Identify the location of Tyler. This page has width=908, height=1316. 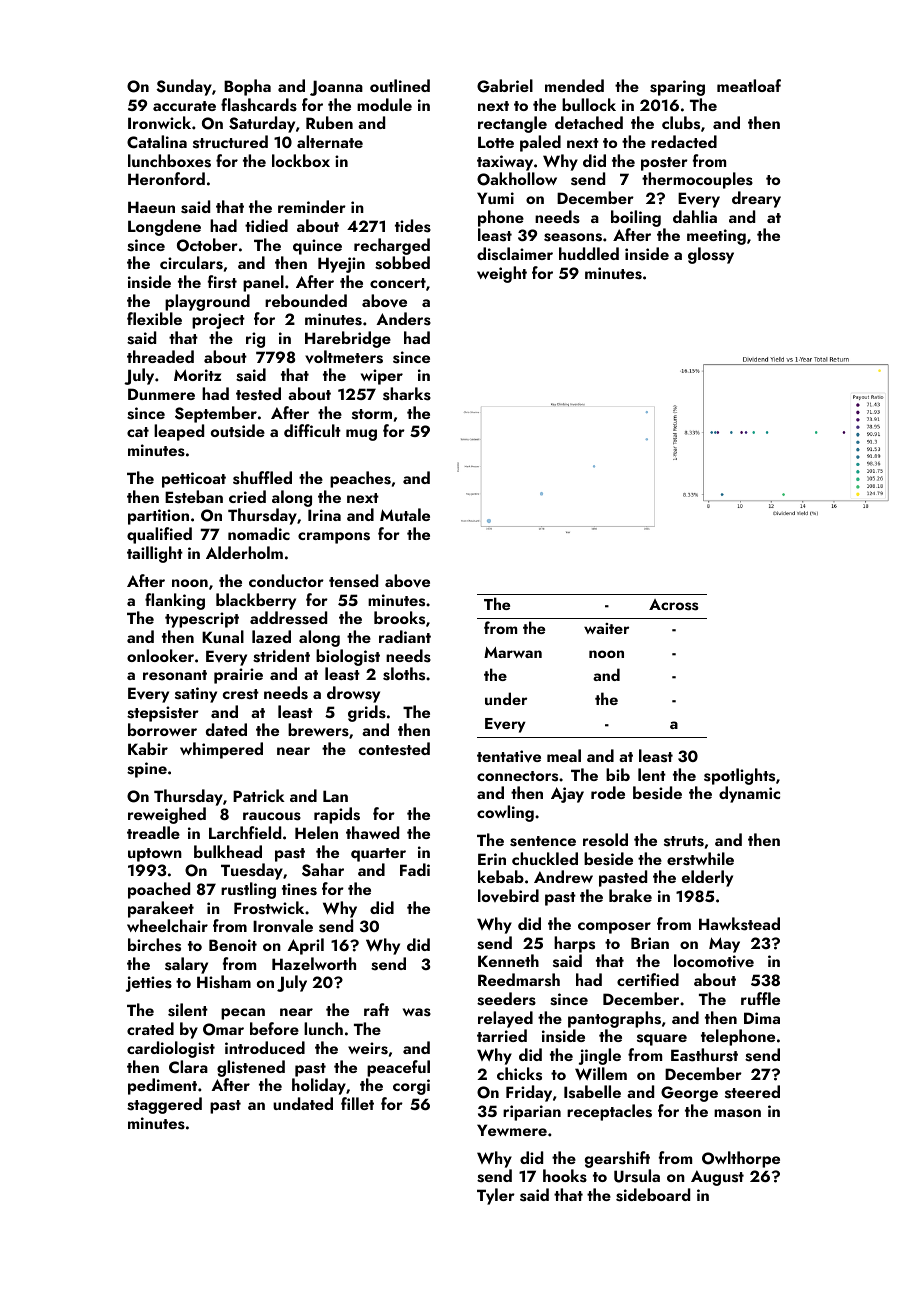
(496, 1196).
